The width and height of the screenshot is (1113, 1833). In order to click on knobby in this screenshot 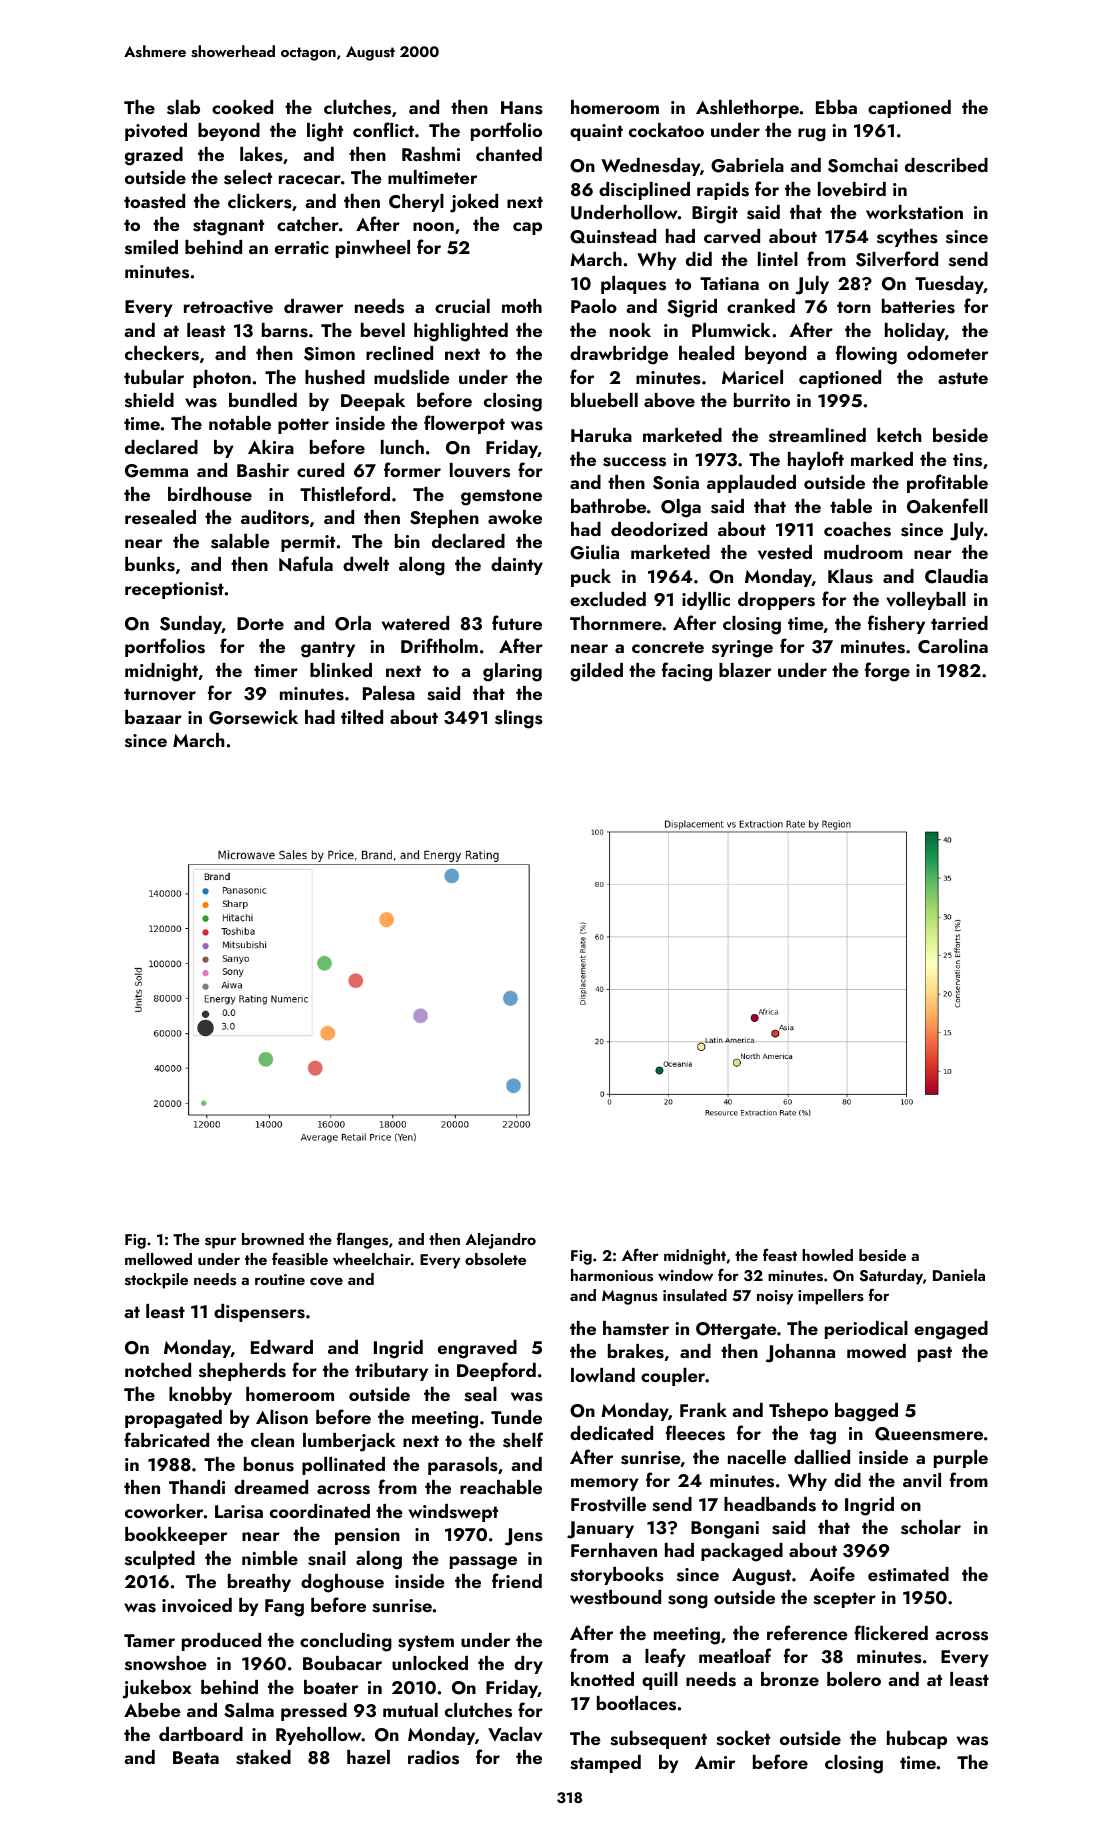, I will do `click(200, 1396)`.
